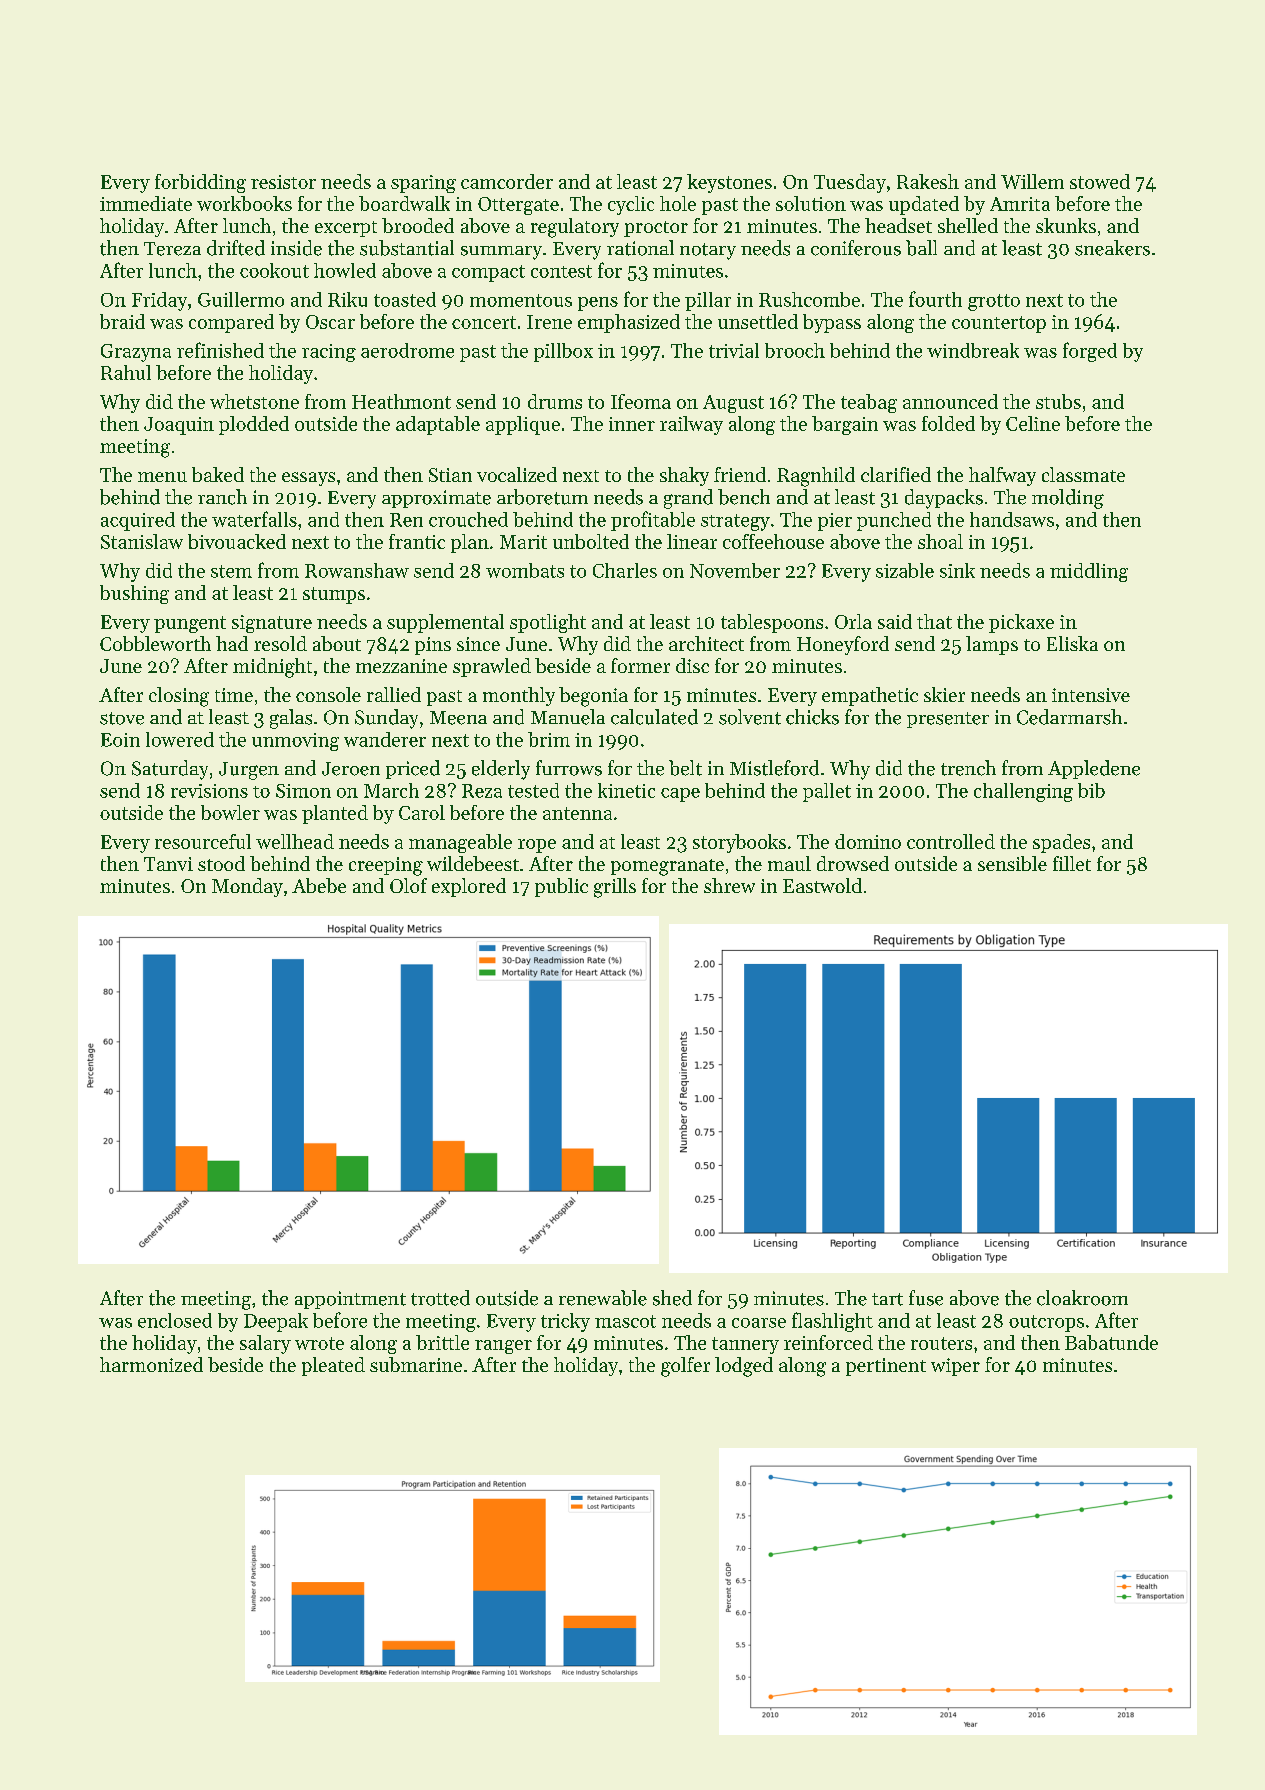 Image resolution: width=1265 pixels, height=1790 pixels. What do you see at coordinates (436, 499) in the document?
I see `approximate` at bounding box center [436, 499].
